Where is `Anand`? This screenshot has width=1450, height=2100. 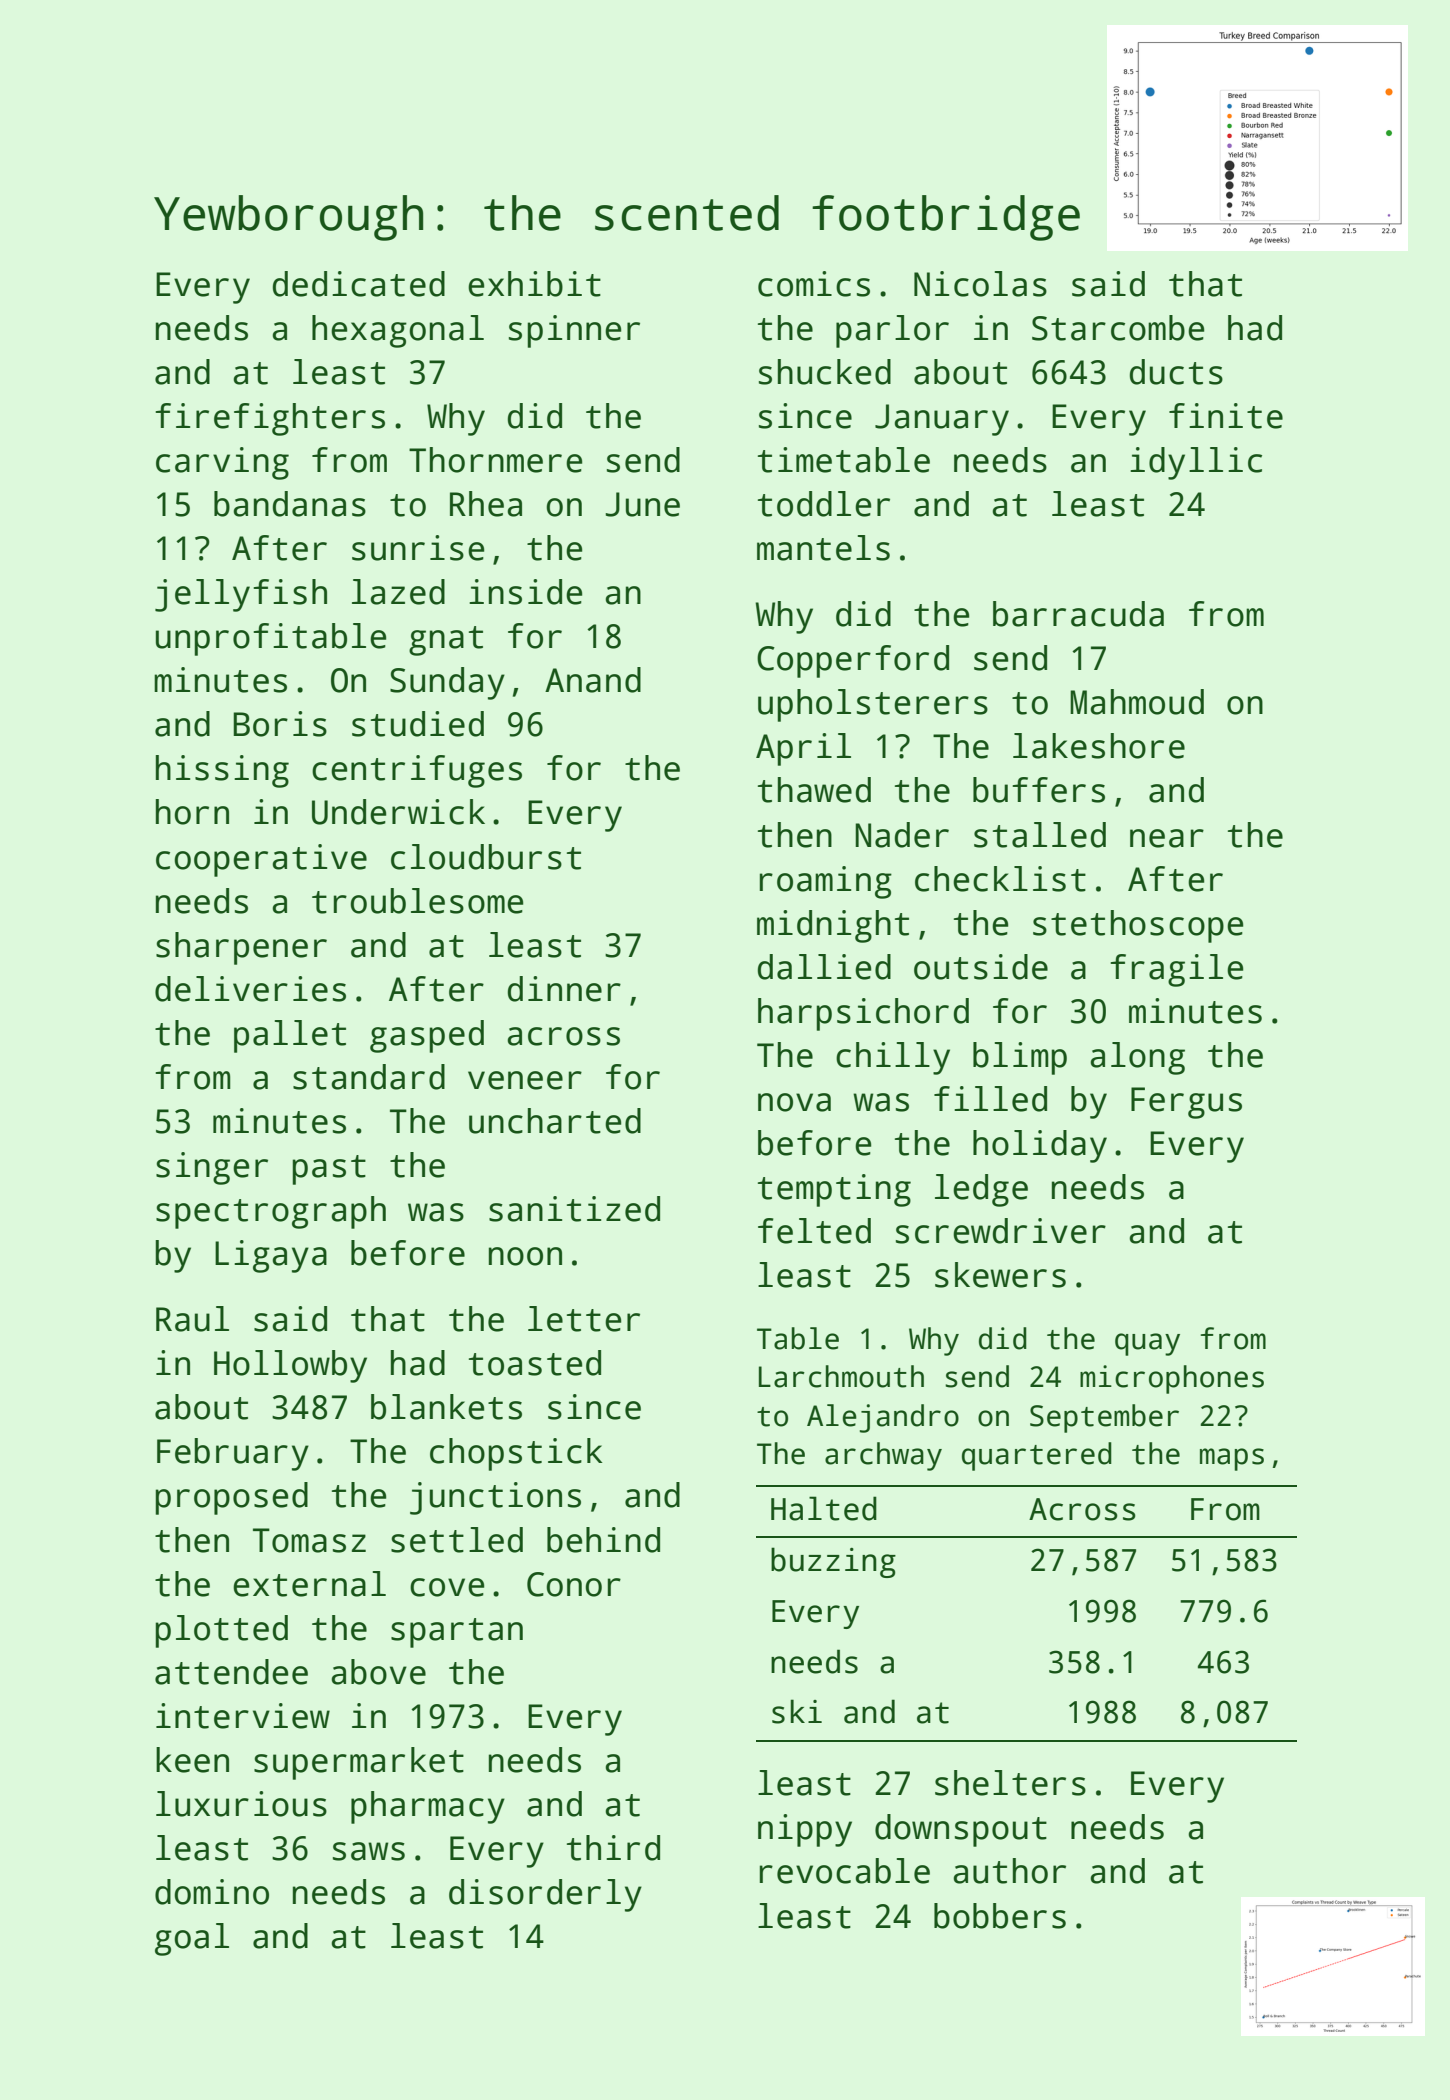
Anand is located at coordinates (593, 680).
